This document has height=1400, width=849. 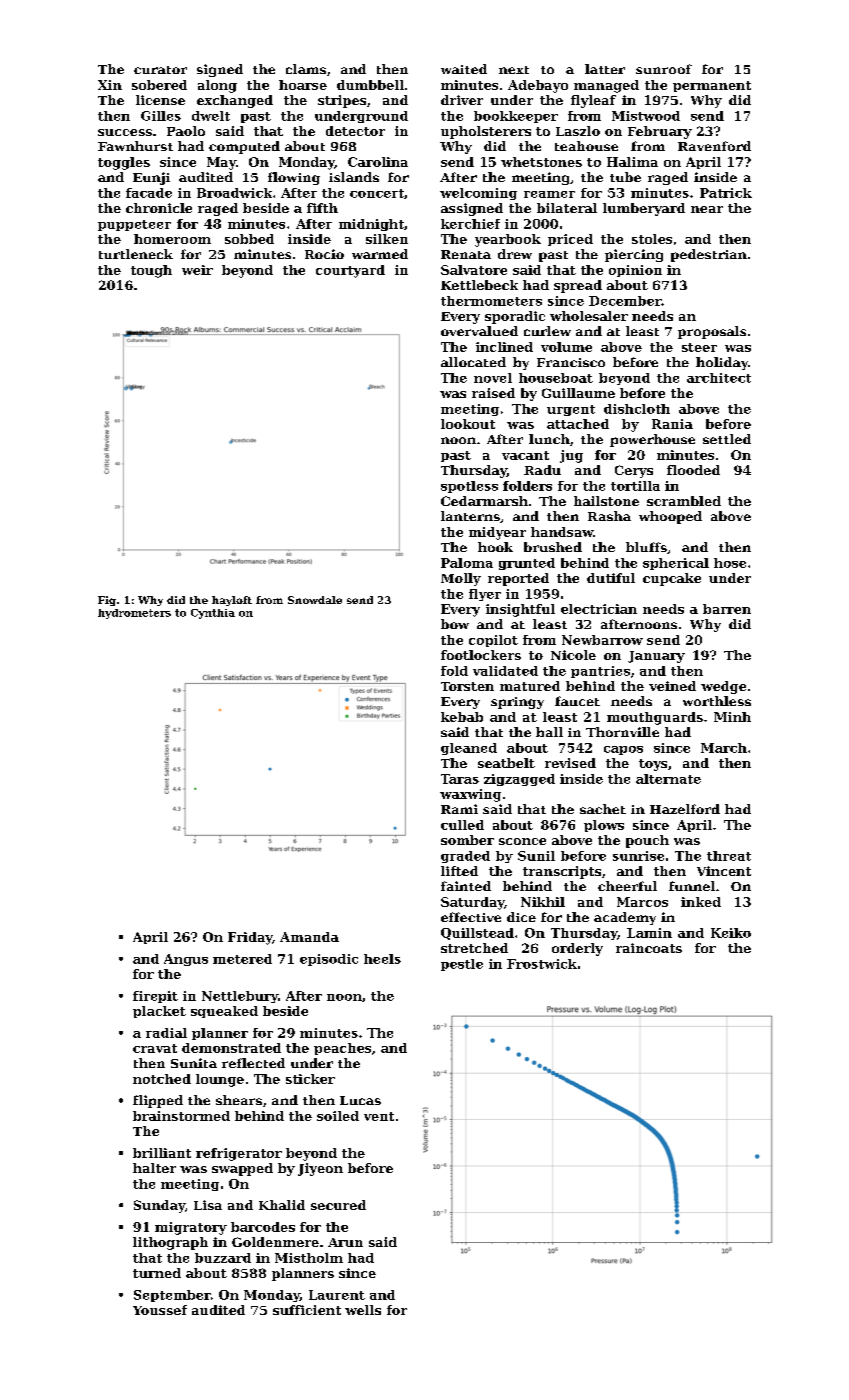 I want to click on curator, so click(x=160, y=70).
